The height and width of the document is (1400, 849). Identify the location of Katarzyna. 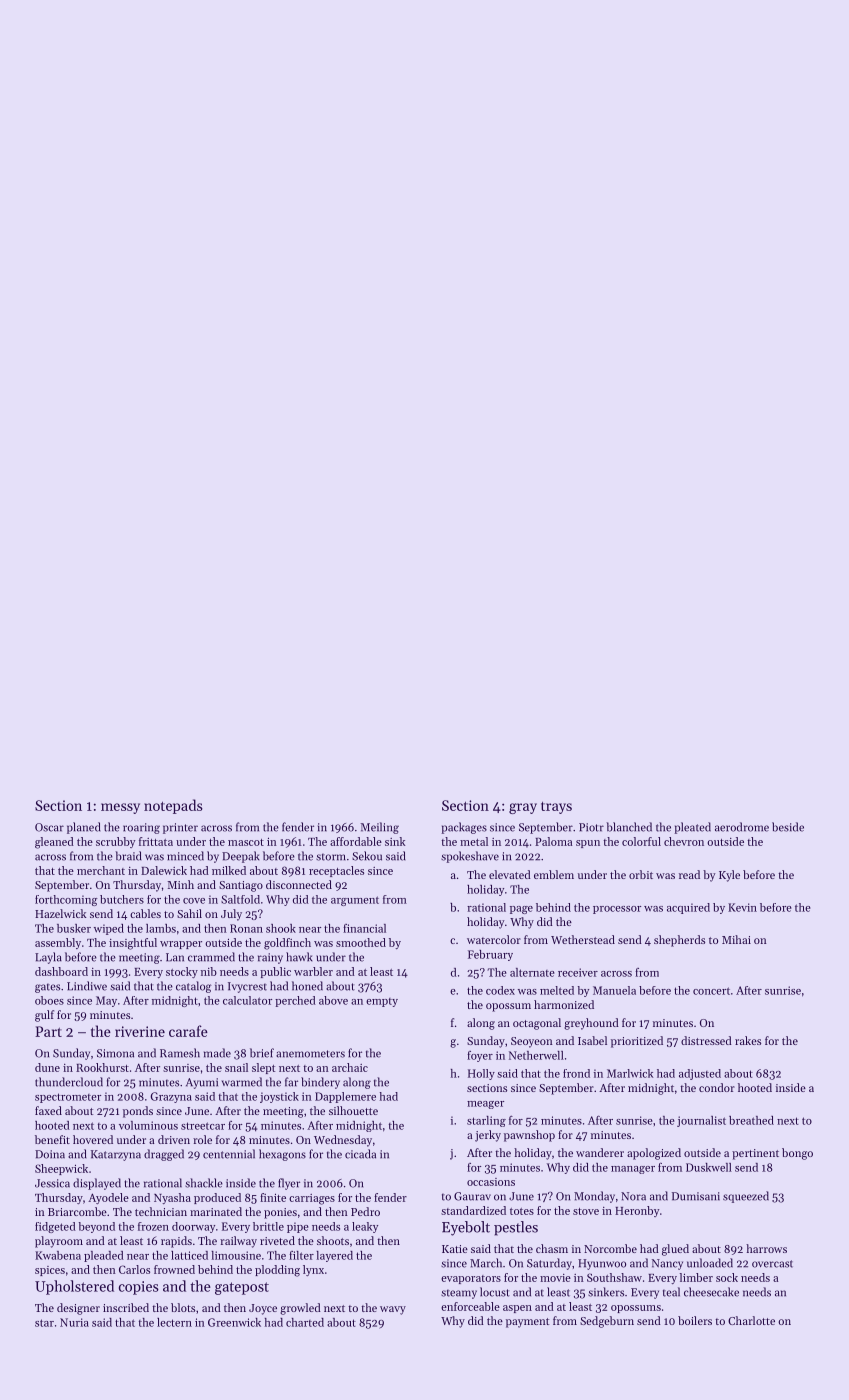
(116, 1155).
